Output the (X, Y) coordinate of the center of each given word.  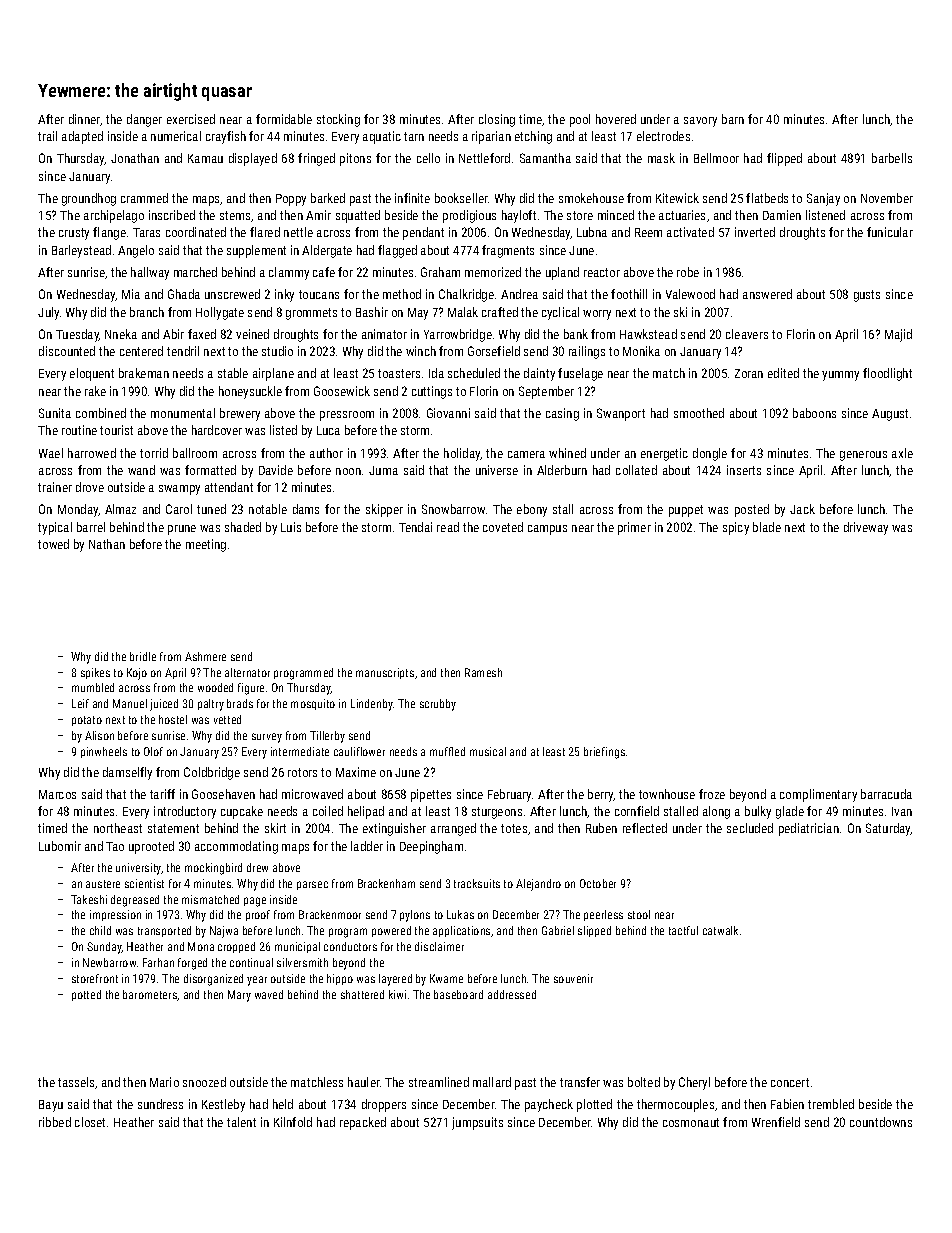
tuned (211, 509)
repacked (363, 1123)
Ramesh (483, 672)
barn (733, 119)
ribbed (55, 1122)
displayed (253, 159)
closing (497, 120)
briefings (604, 753)
